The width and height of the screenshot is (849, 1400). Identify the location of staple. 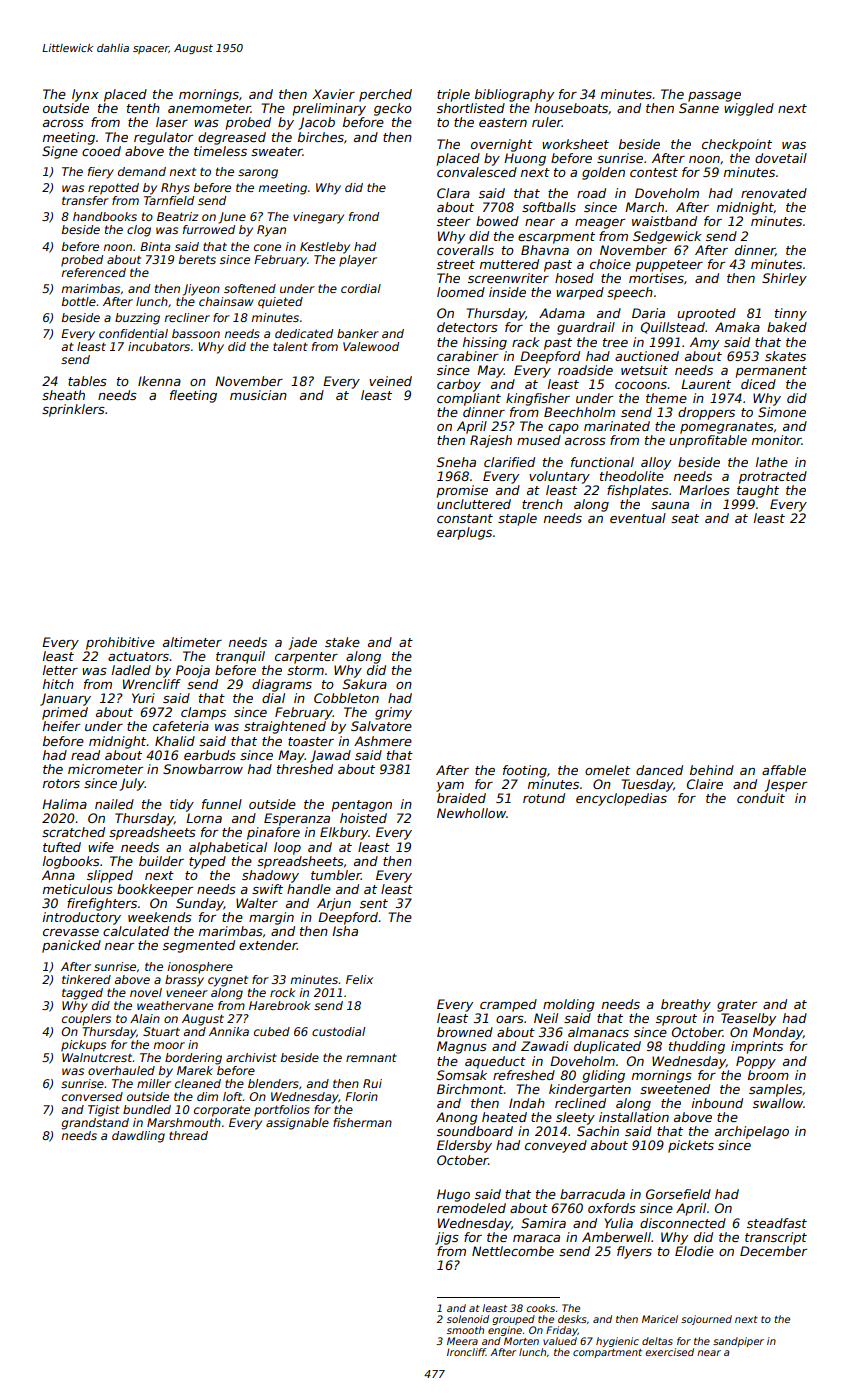
(517, 519).
